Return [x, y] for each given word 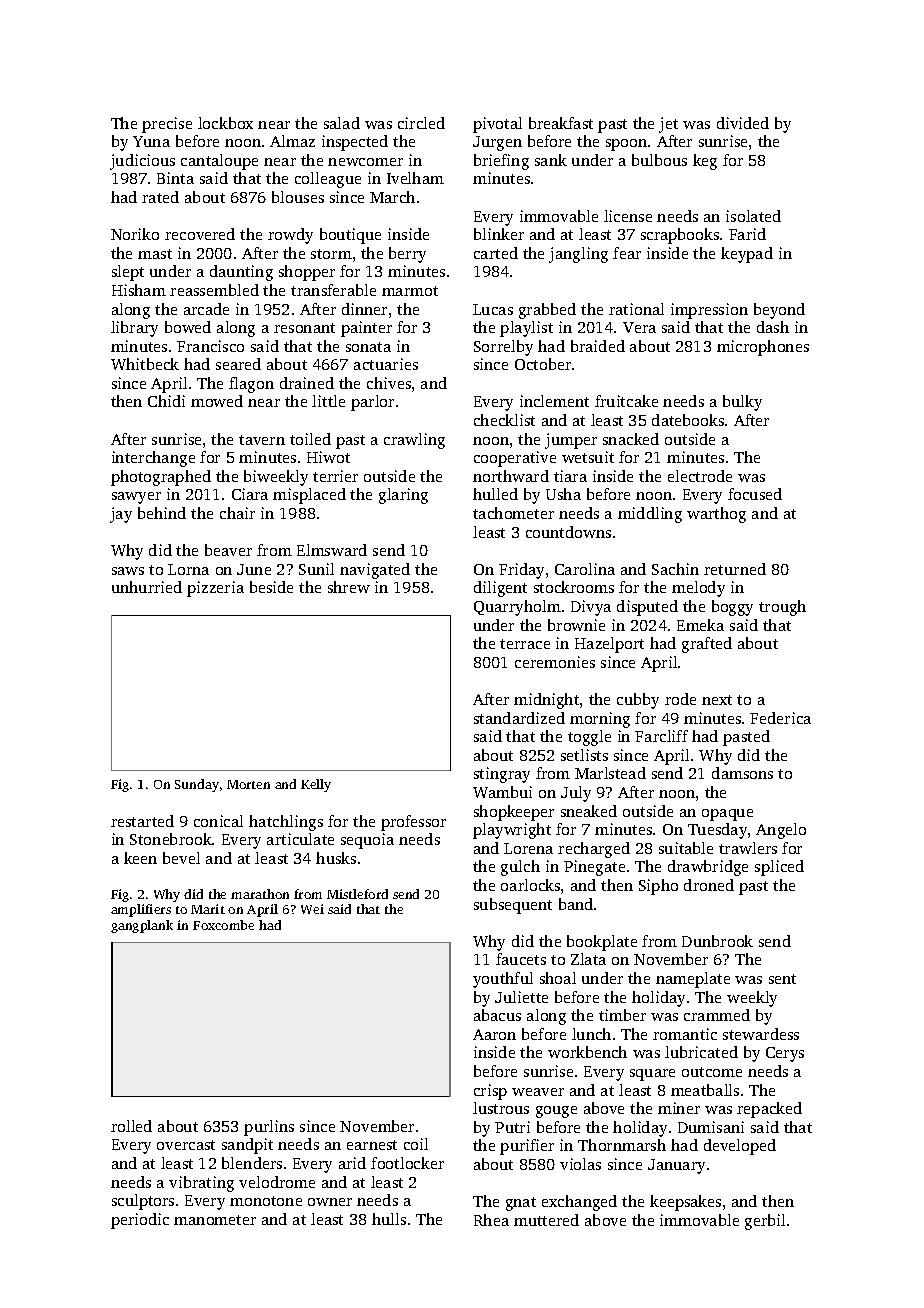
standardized [519, 718]
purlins [269, 1128]
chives [389, 383]
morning [600, 720]
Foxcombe [223, 925]
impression [709, 311]
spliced [779, 868]
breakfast [561, 123]
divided [743, 123]
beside [271, 587]
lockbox [225, 123]
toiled [310, 439]
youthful [503, 980]
